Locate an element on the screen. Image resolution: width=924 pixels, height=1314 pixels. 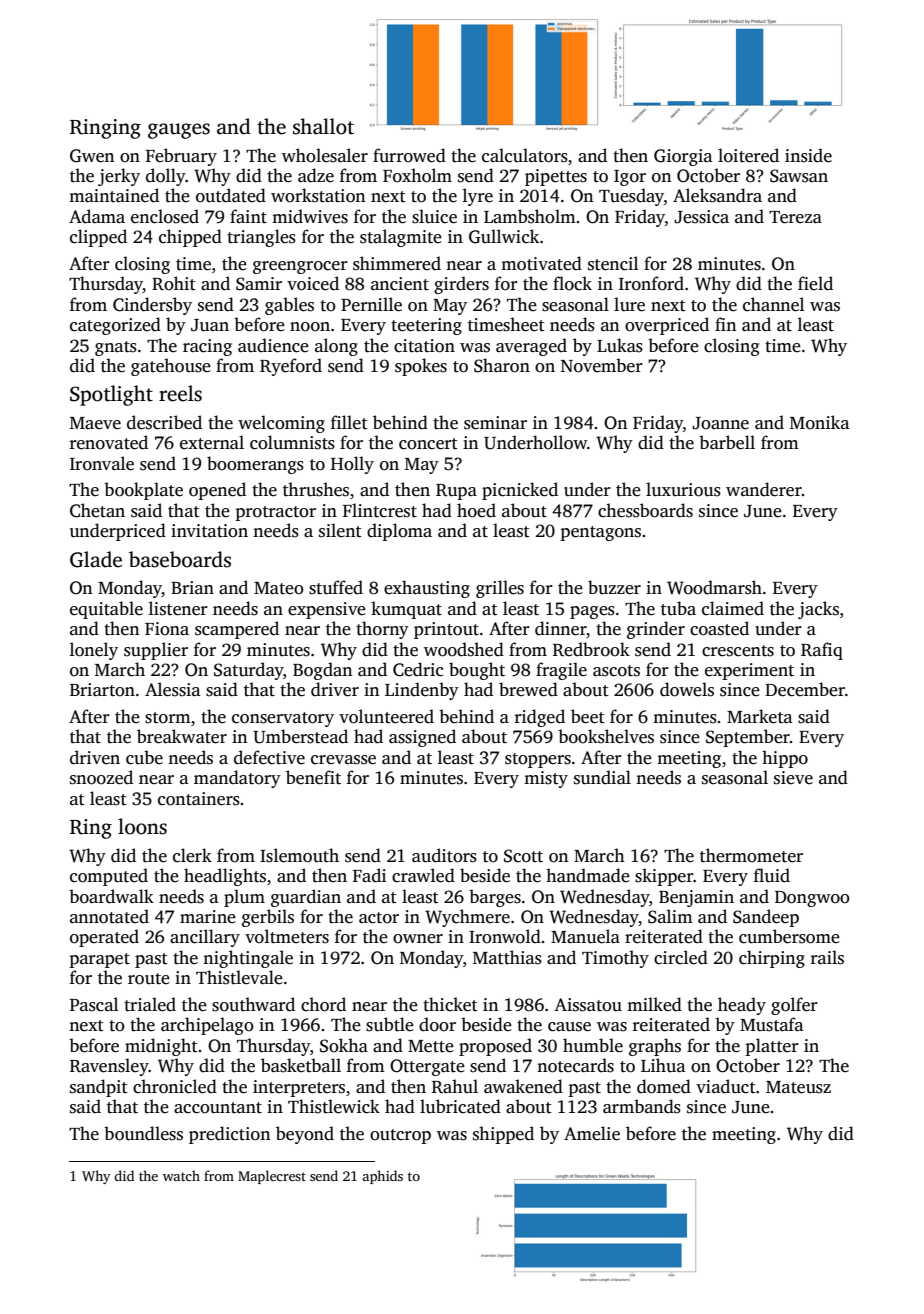
Marketa is located at coordinates (760, 716).
